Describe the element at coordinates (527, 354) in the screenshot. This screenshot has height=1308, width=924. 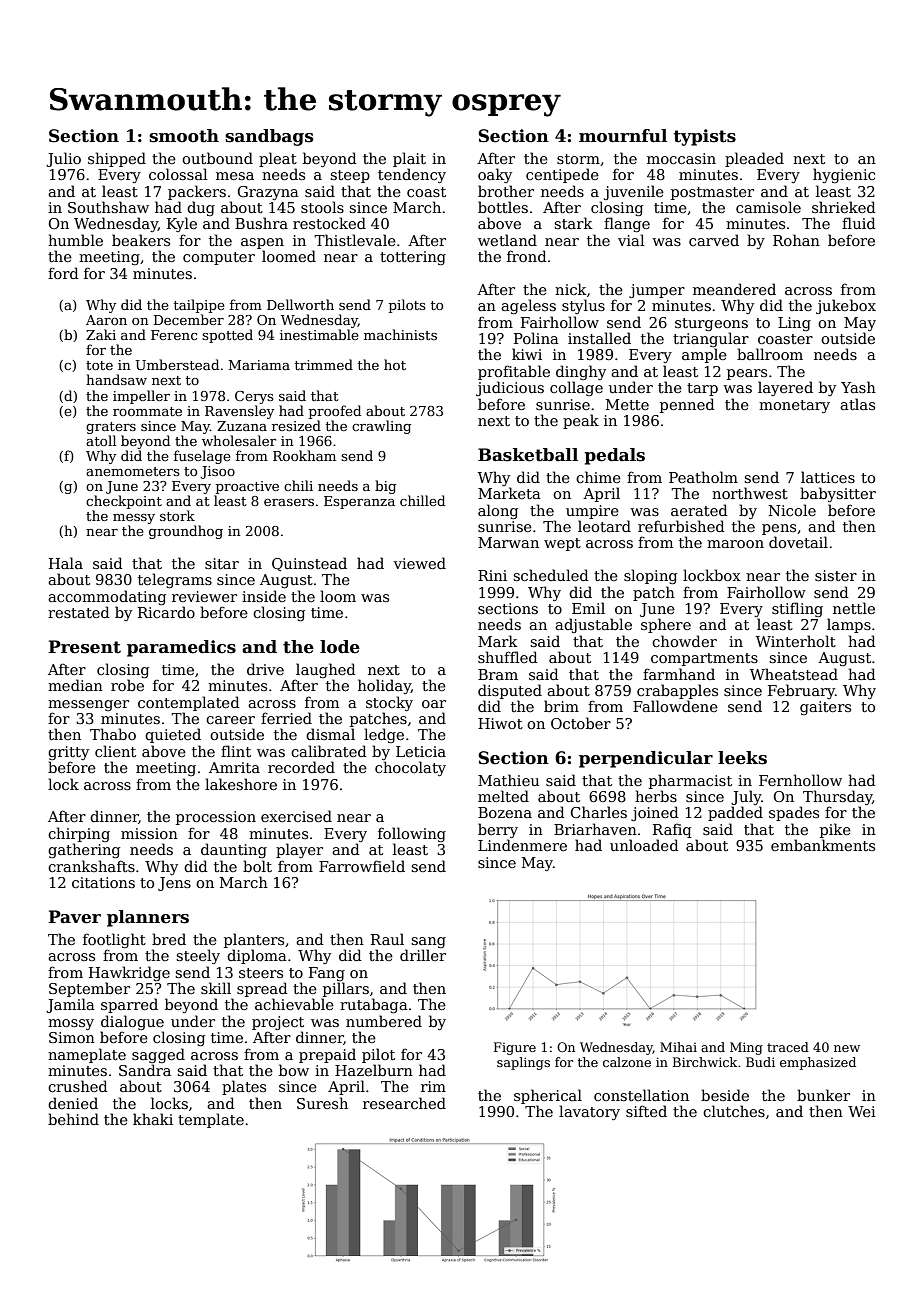
I see `kiwi` at that location.
